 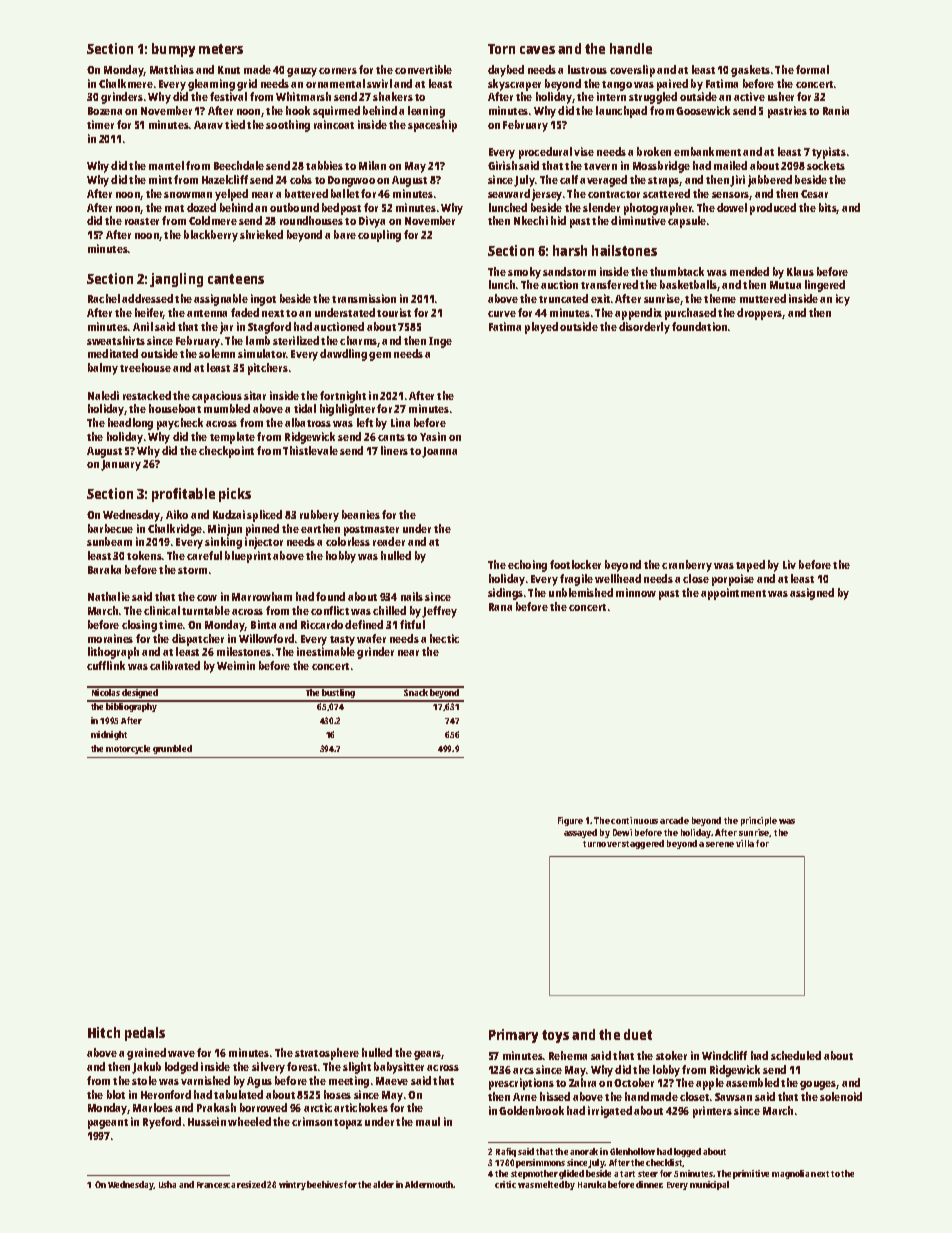 I want to click on appointment, so click(x=733, y=594).
